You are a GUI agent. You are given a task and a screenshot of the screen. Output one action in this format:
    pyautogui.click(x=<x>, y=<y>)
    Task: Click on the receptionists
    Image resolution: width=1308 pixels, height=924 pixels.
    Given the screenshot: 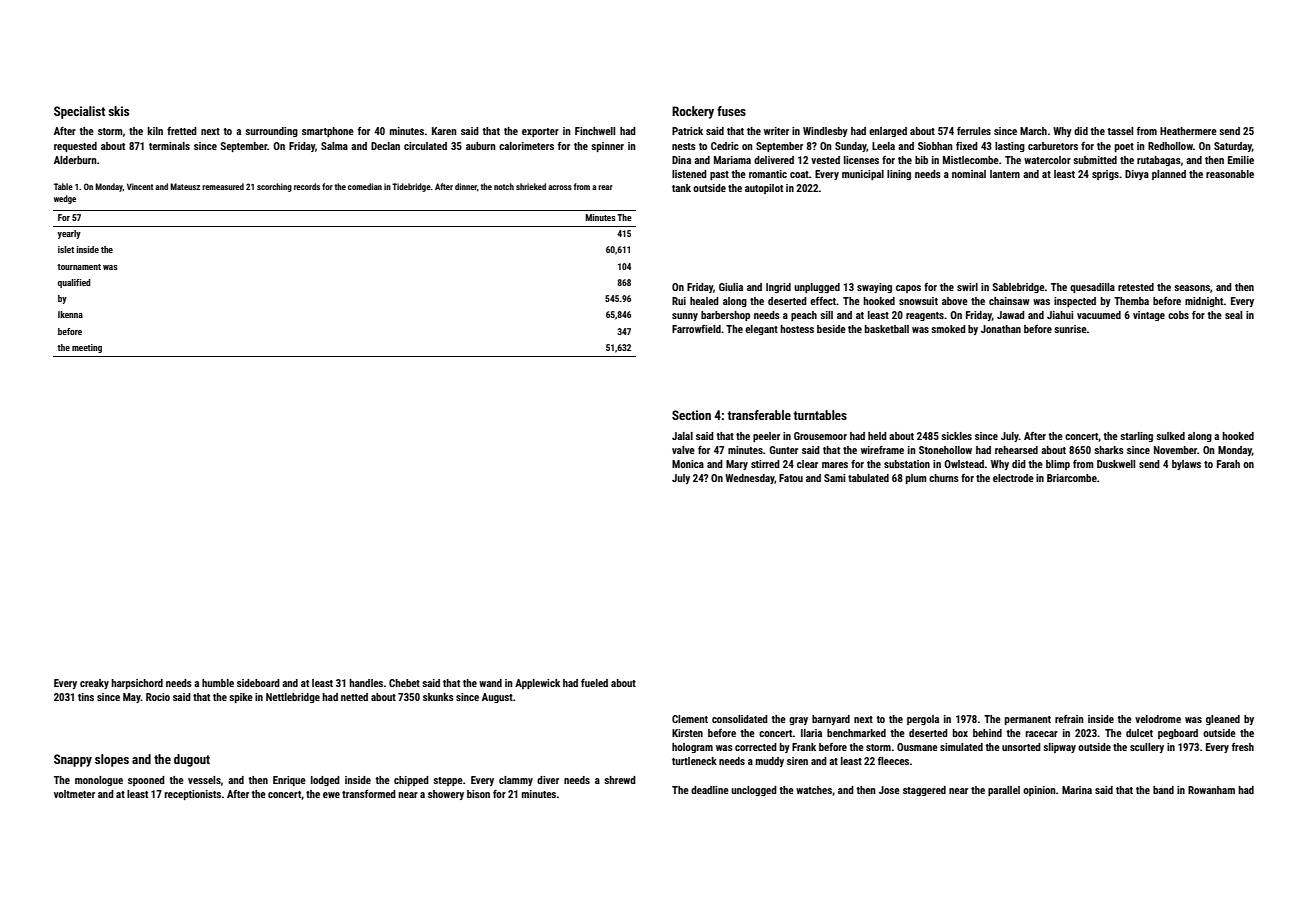 What is the action you would take?
    pyautogui.click(x=193, y=795)
